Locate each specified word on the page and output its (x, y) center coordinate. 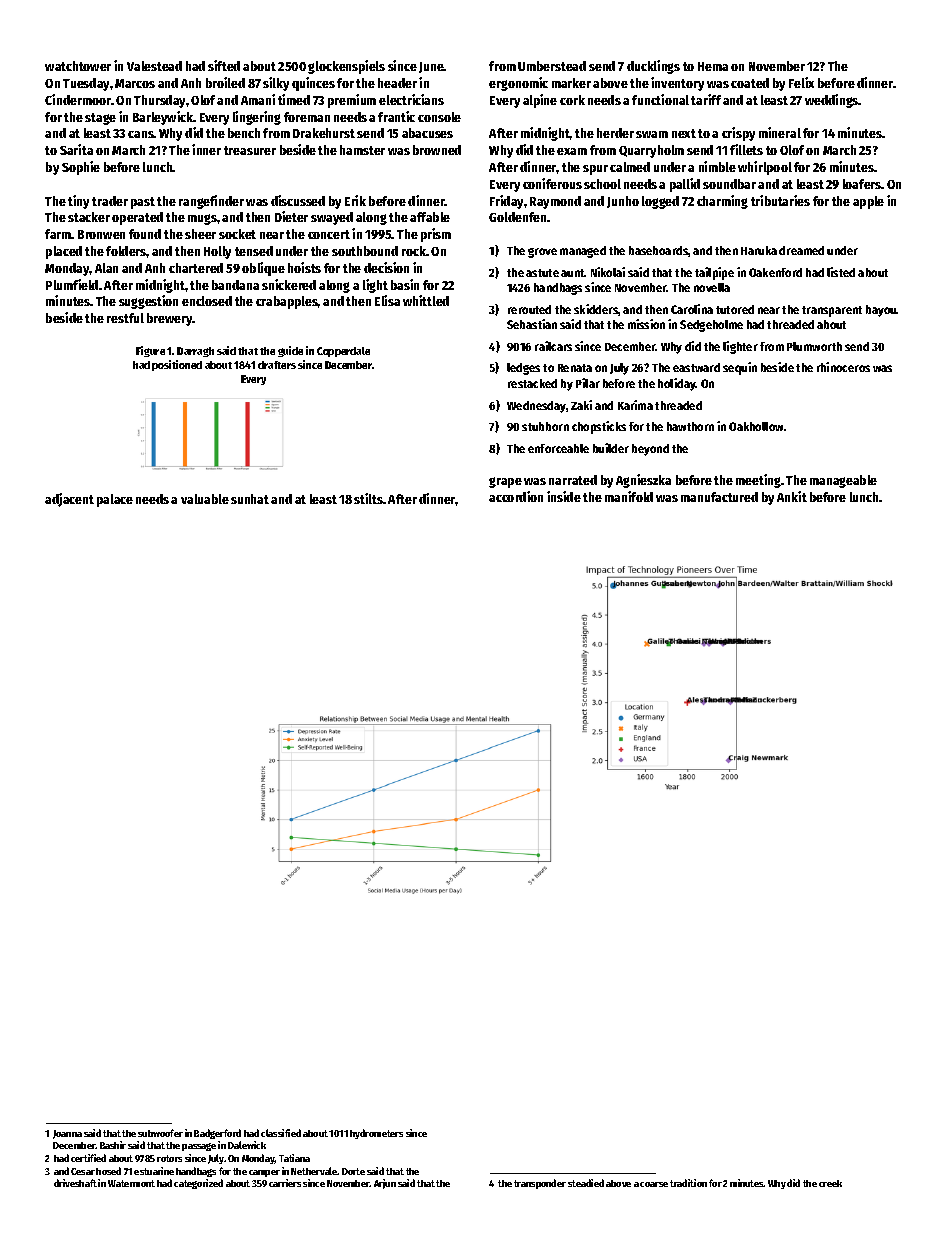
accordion (516, 496)
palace (115, 500)
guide (290, 351)
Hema (713, 66)
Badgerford (217, 1134)
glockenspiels (346, 67)
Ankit (792, 496)
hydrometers (376, 1134)
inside (564, 496)
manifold (629, 496)
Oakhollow (756, 426)
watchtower (78, 66)
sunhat (250, 499)
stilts (368, 498)
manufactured (719, 497)
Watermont (131, 1183)
